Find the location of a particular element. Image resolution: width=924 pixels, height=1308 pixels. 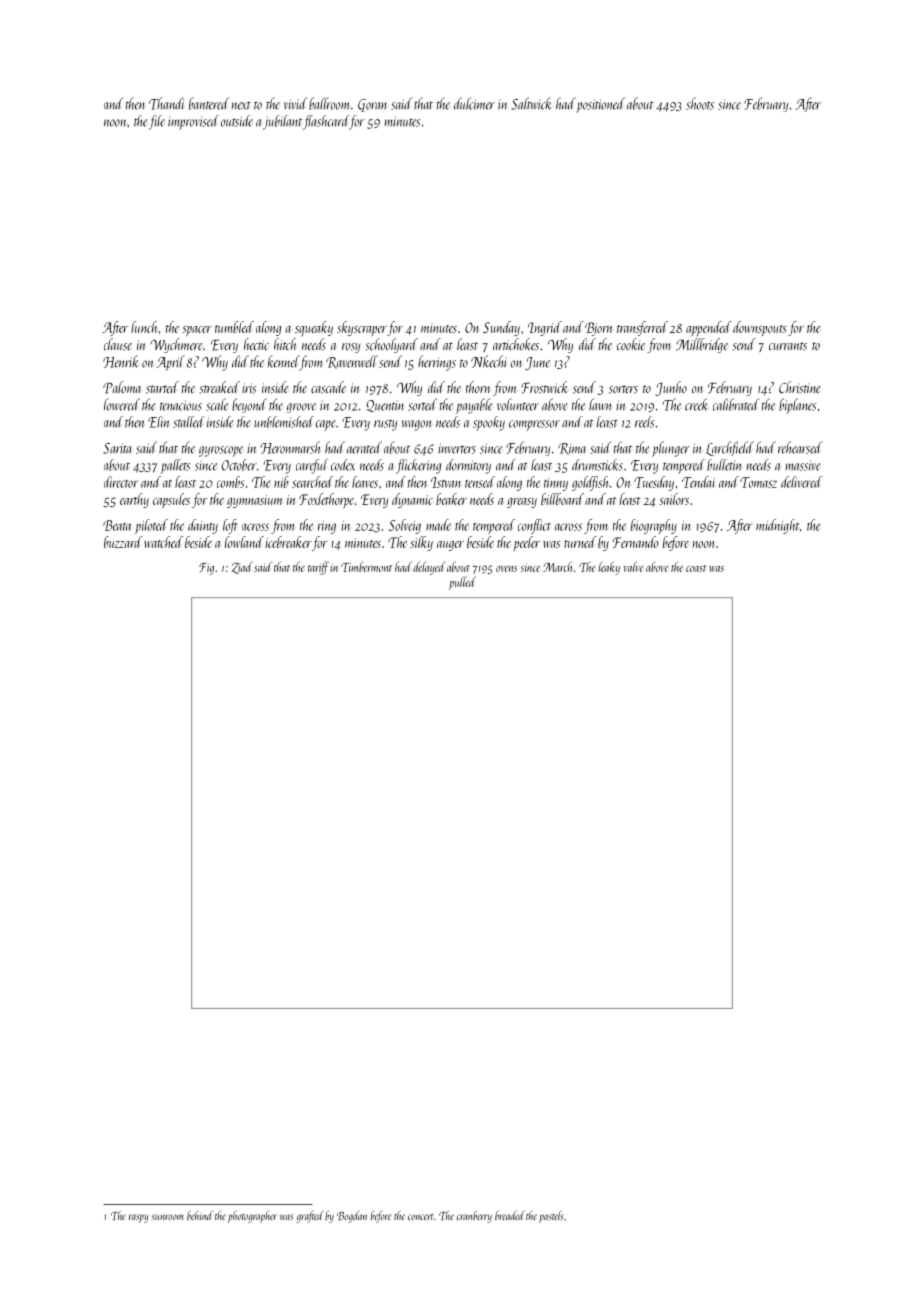

coast is located at coordinates (696, 568).
